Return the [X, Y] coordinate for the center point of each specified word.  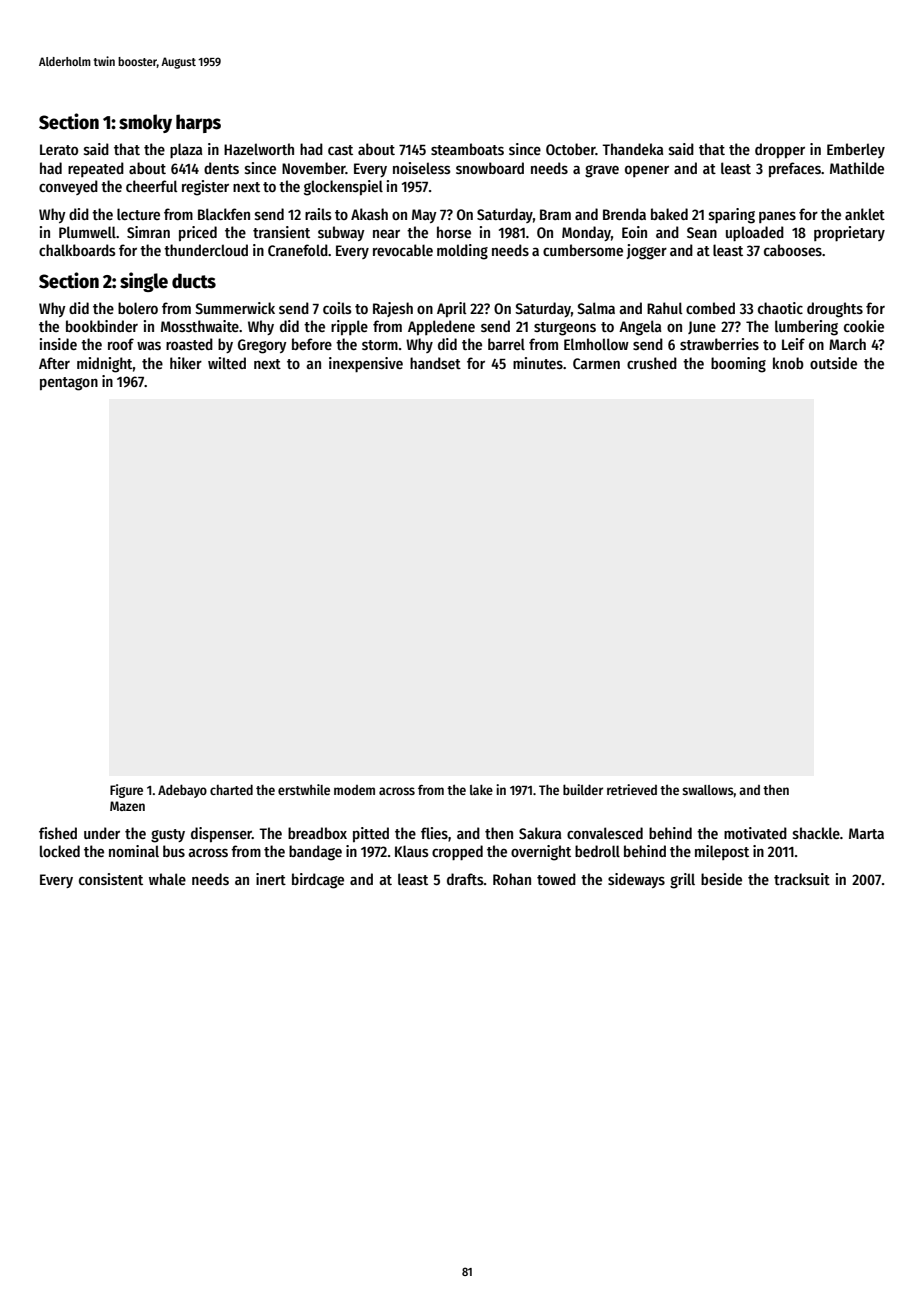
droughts [835, 310]
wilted [227, 363]
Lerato [59, 149]
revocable [403, 250]
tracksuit [802, 879]
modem [354, 789]
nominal [134, 851]
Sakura [540, 833]
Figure [126, 791]
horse [454, 232]
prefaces [795, 169]
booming [738, 365]
